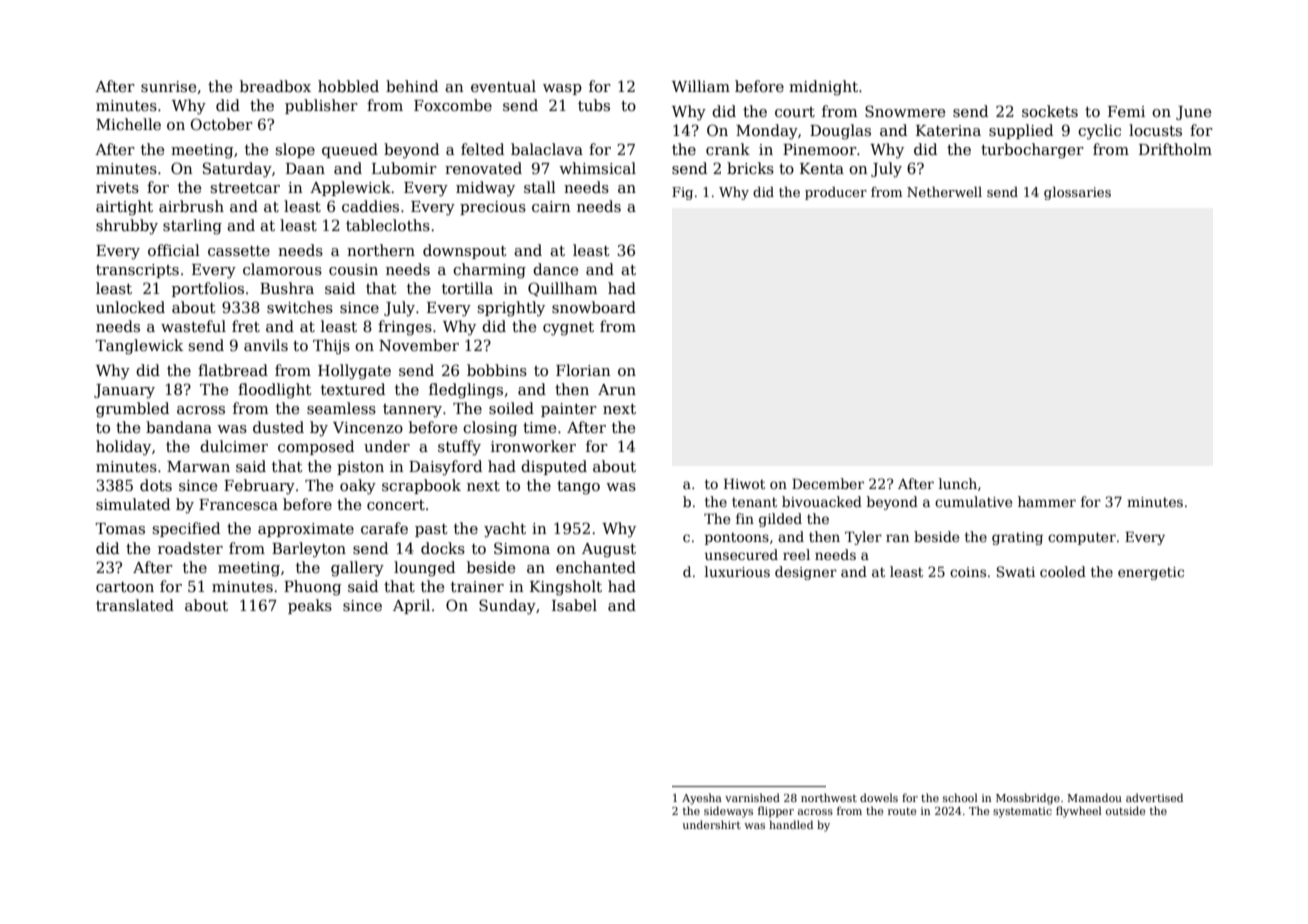 The height and width of the document is (924, 1308). What do you see at coordinates (123, 448) in the document?
I see `holiday` at bounding box center [123, 448].
